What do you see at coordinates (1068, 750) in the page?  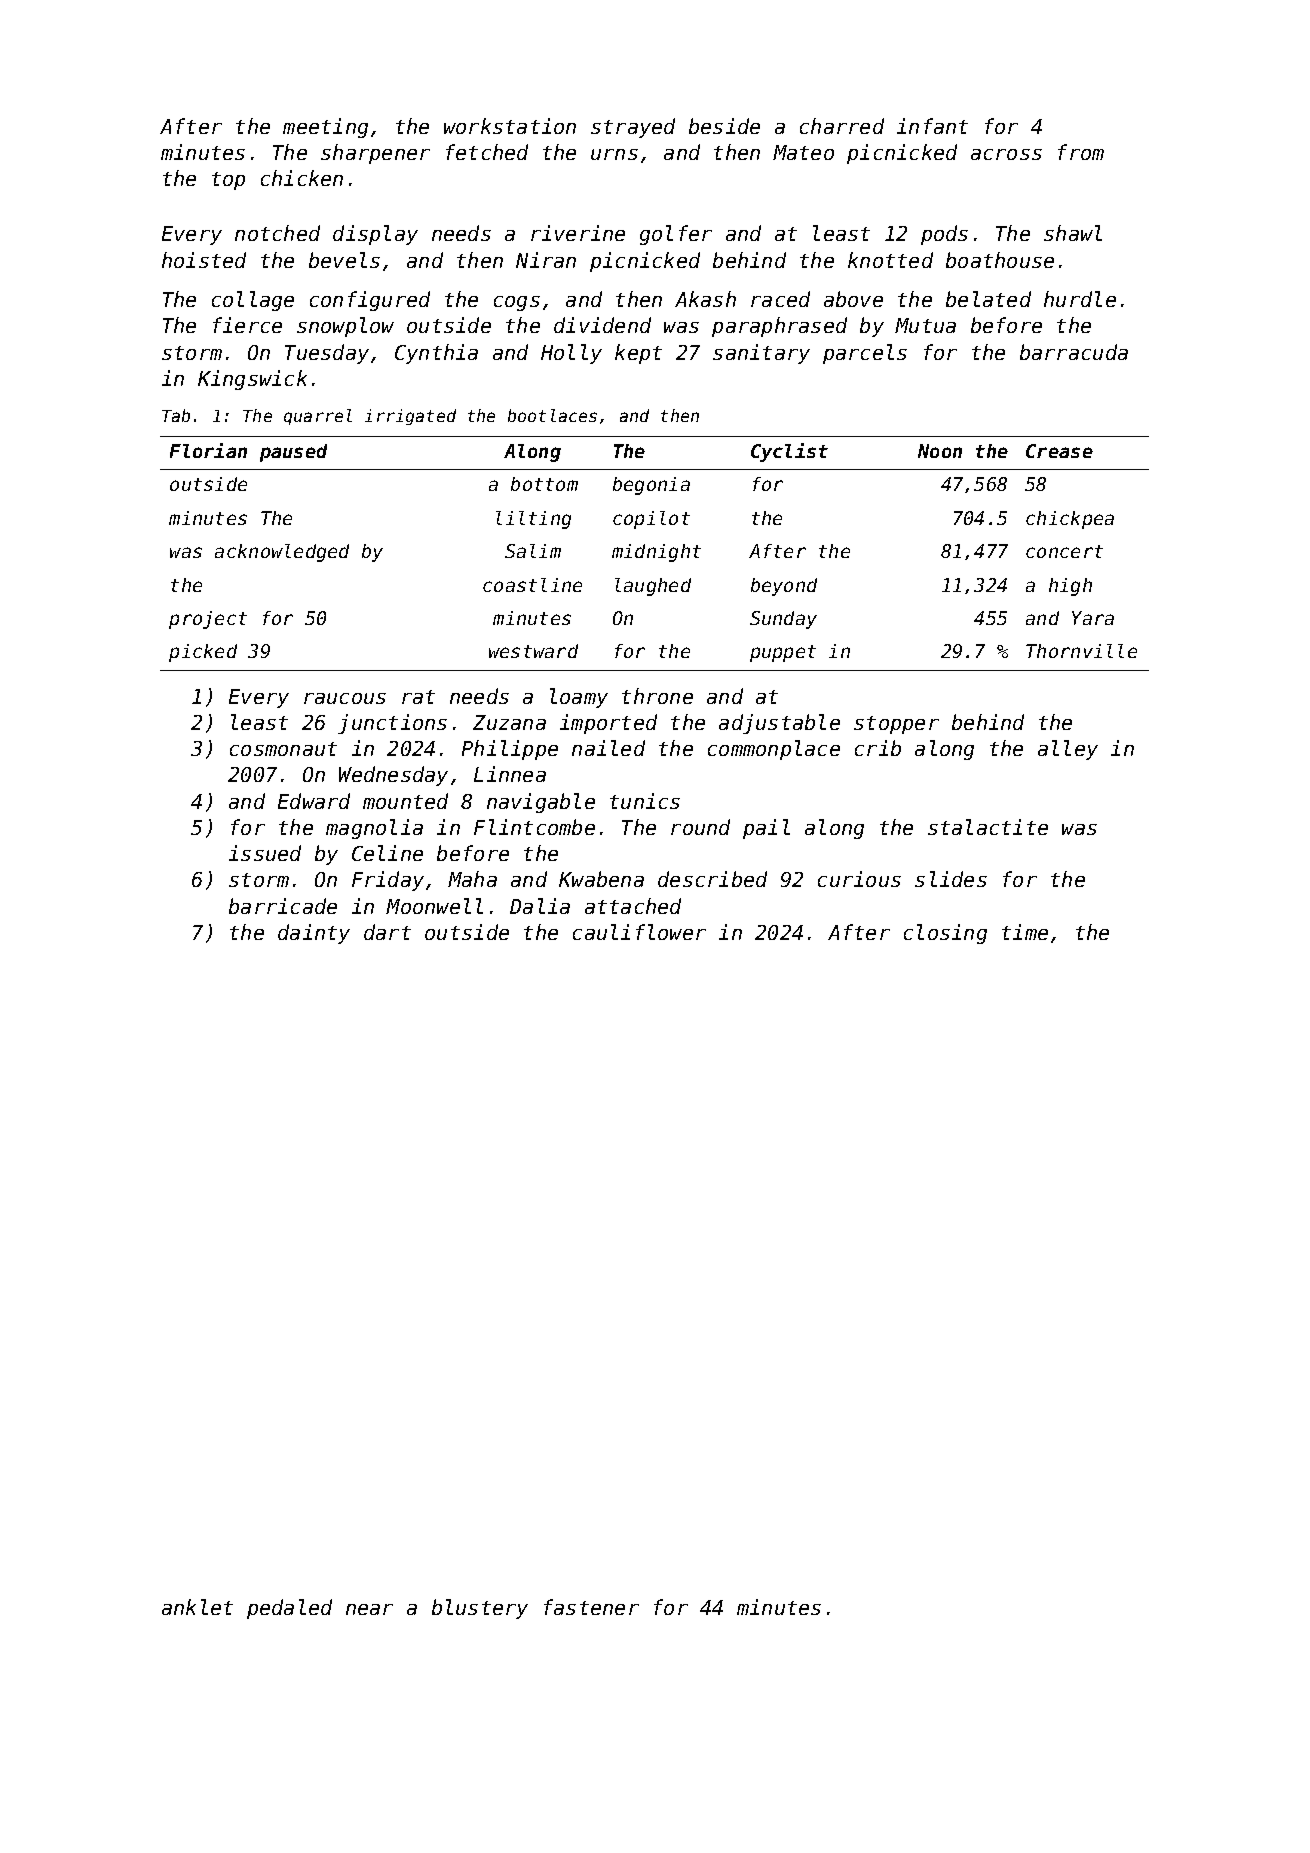 I see `alley` at bounding box center [1068, 750].
